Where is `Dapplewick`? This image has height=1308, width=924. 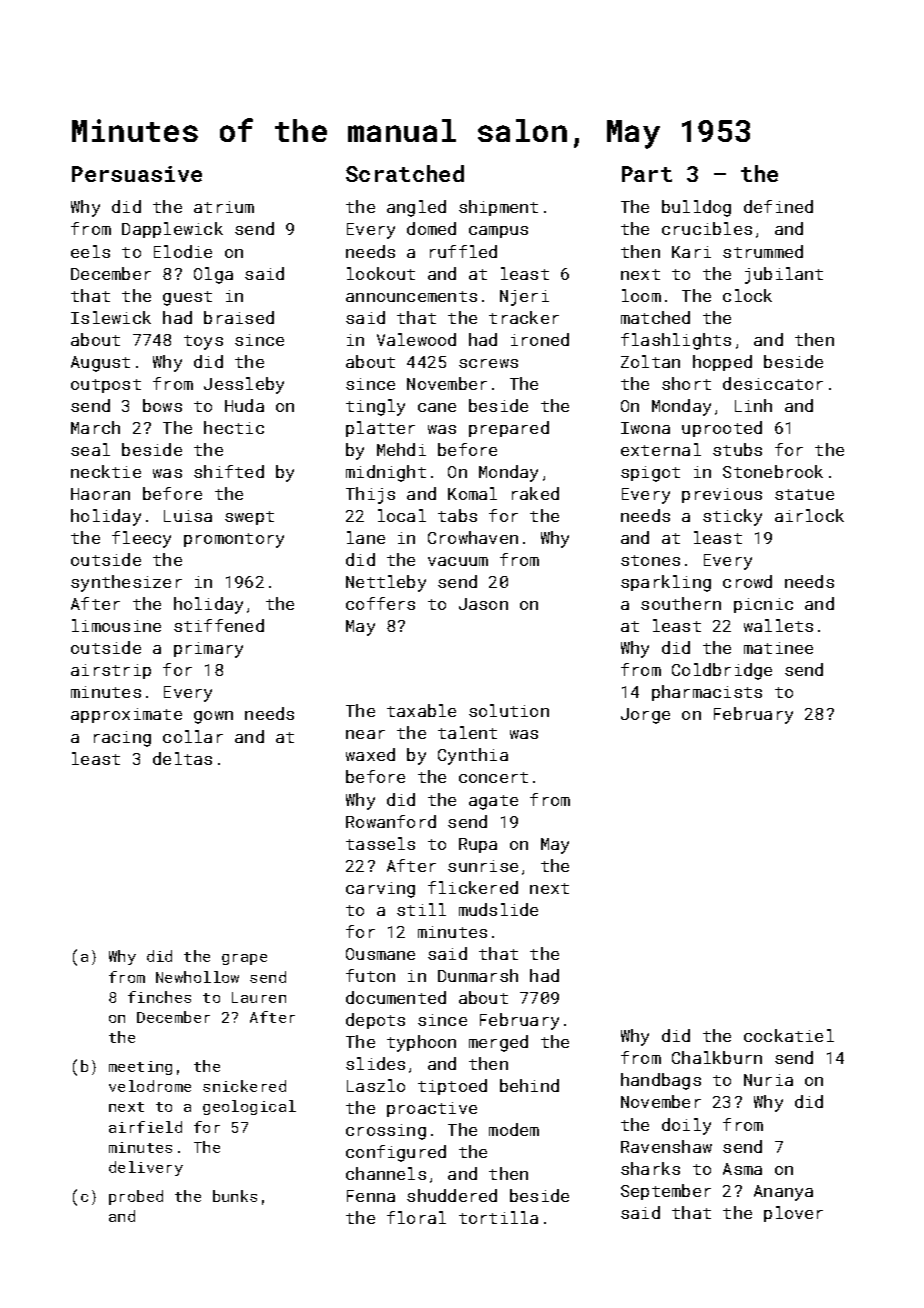 Dapplewick is located at coordinates (172, 230).
